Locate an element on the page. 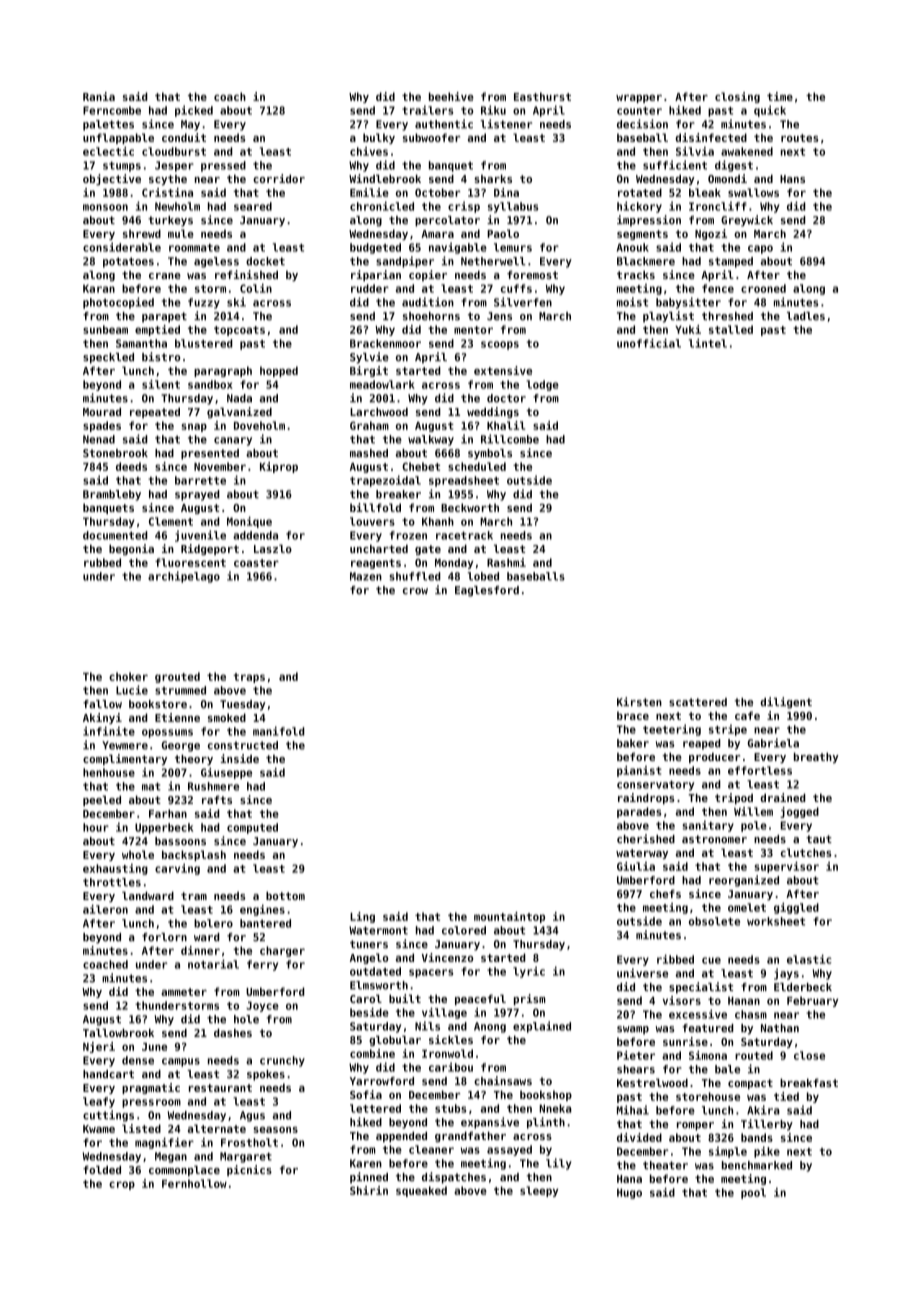 The image size is (924, 1308). chronicled is located at coordinates (382, 206).
